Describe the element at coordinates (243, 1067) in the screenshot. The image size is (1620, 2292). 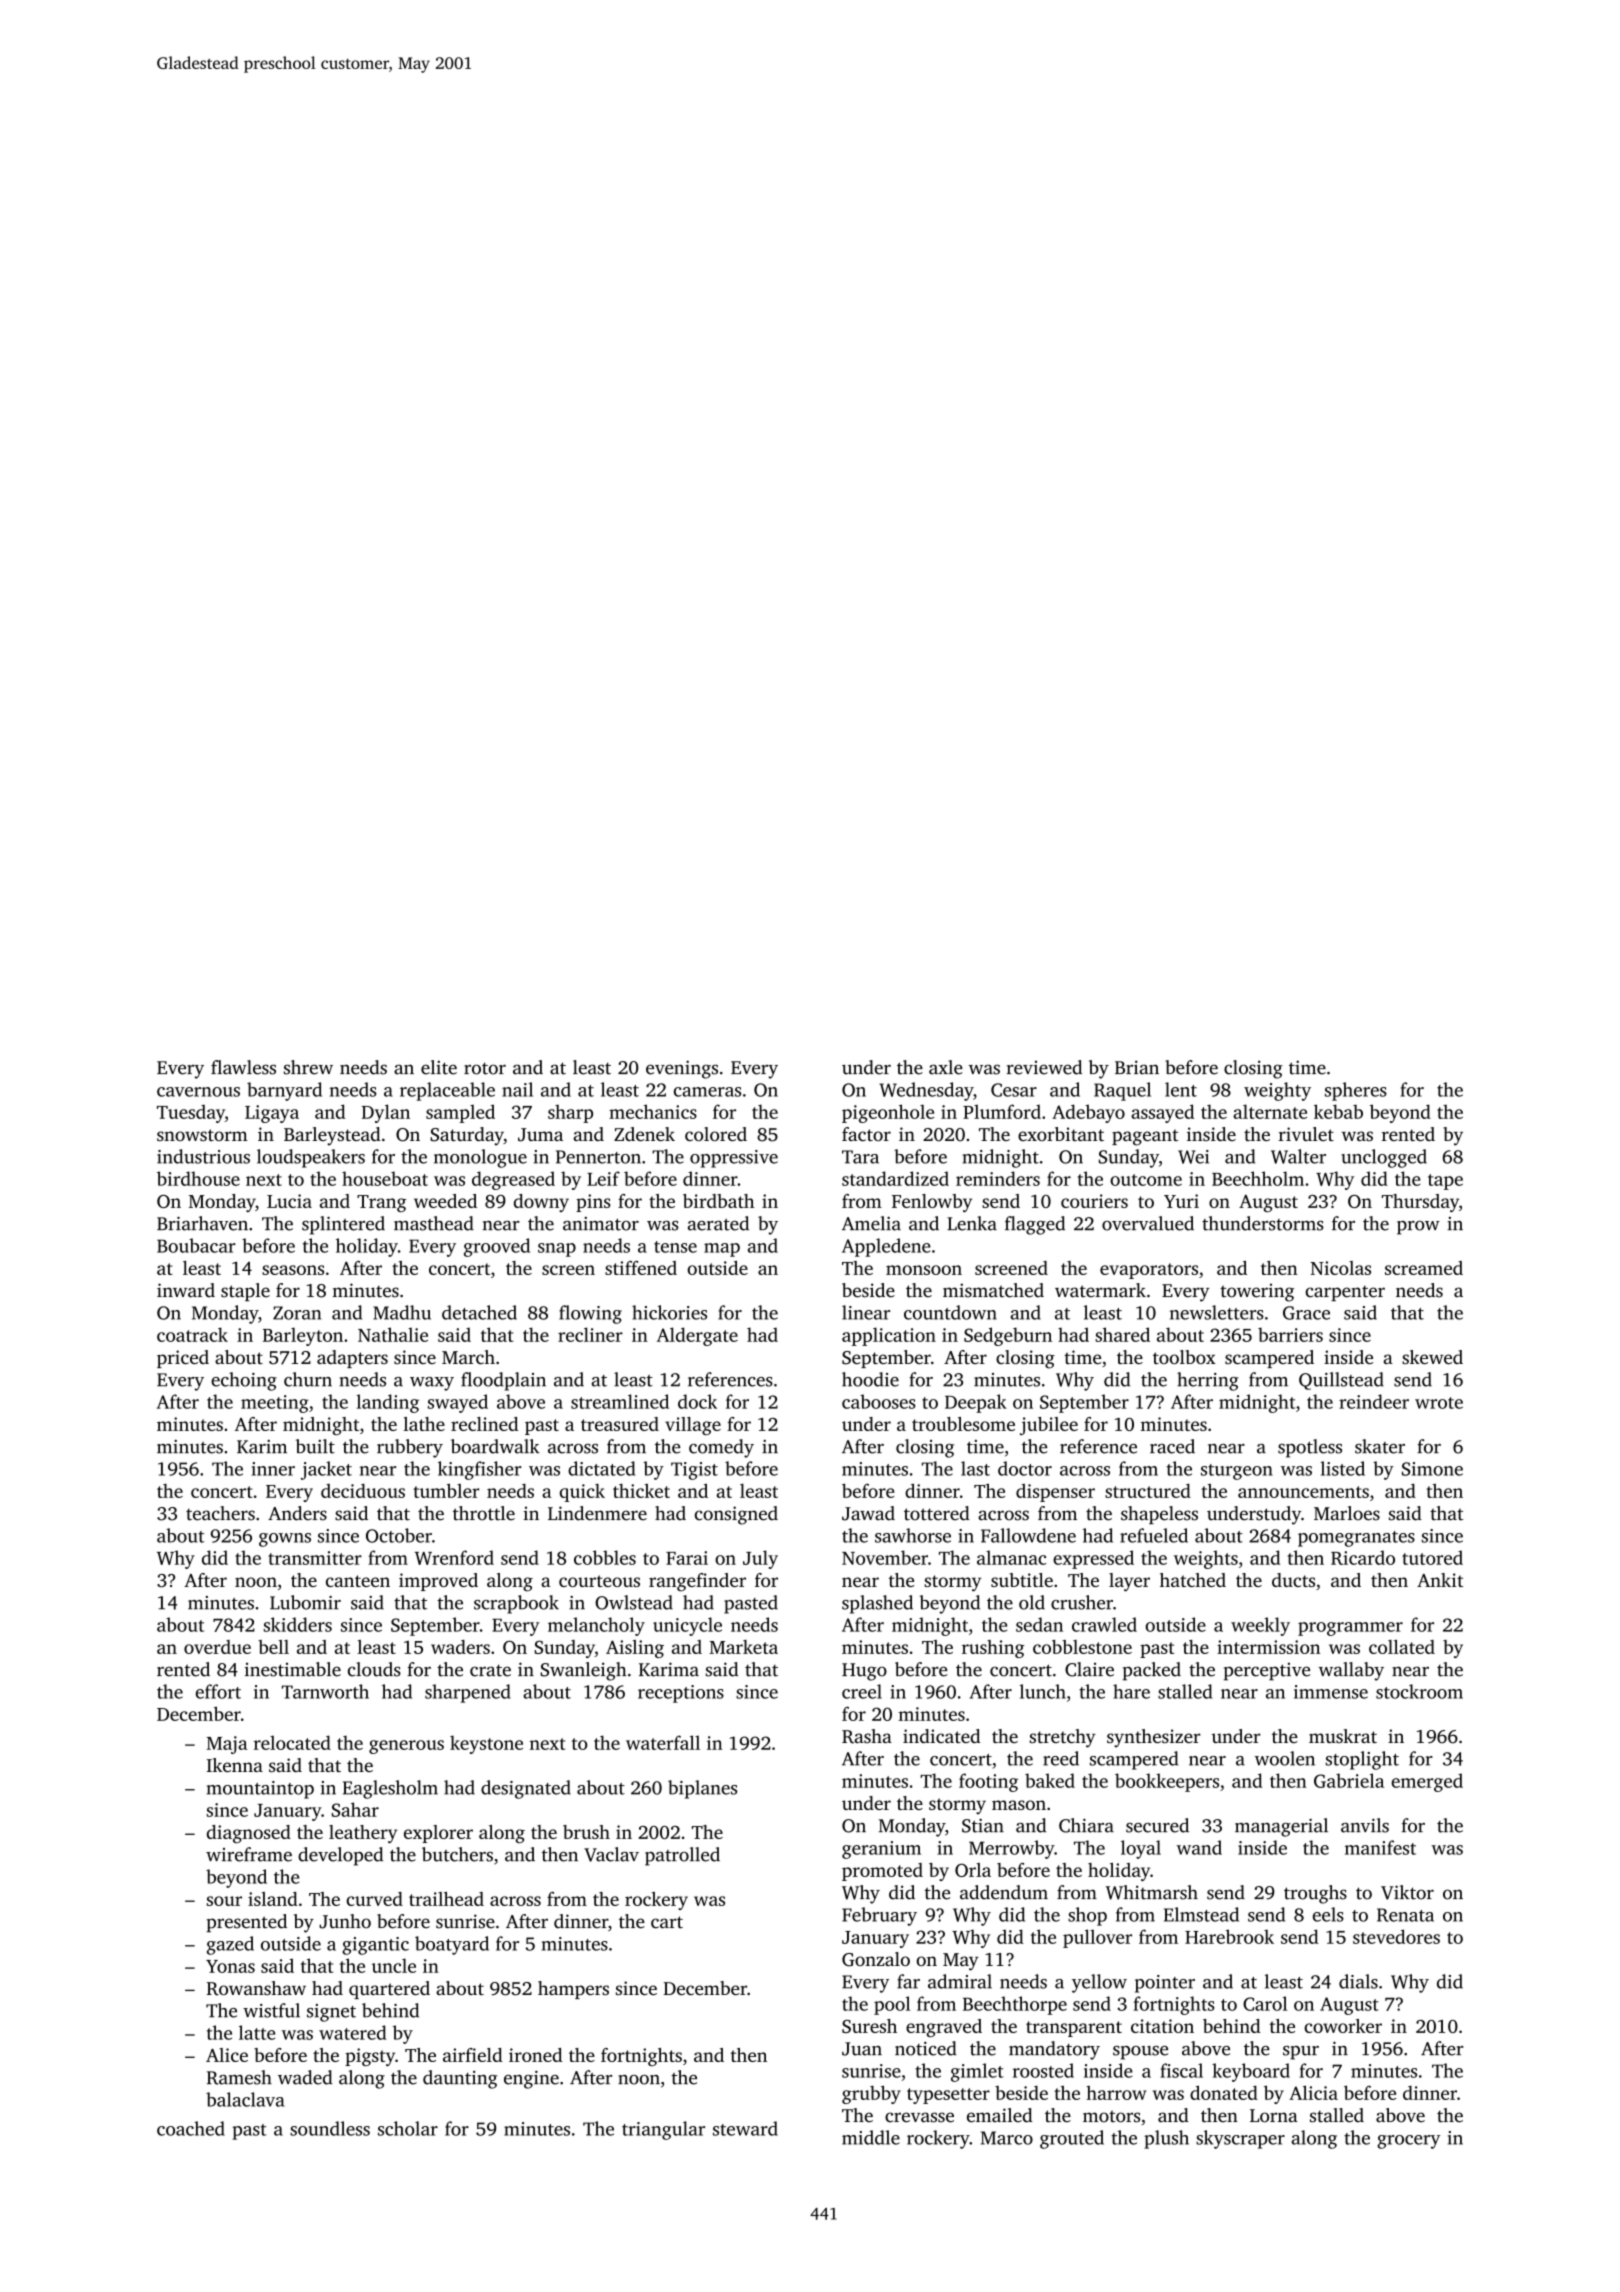
I see `flawless` at that location.
